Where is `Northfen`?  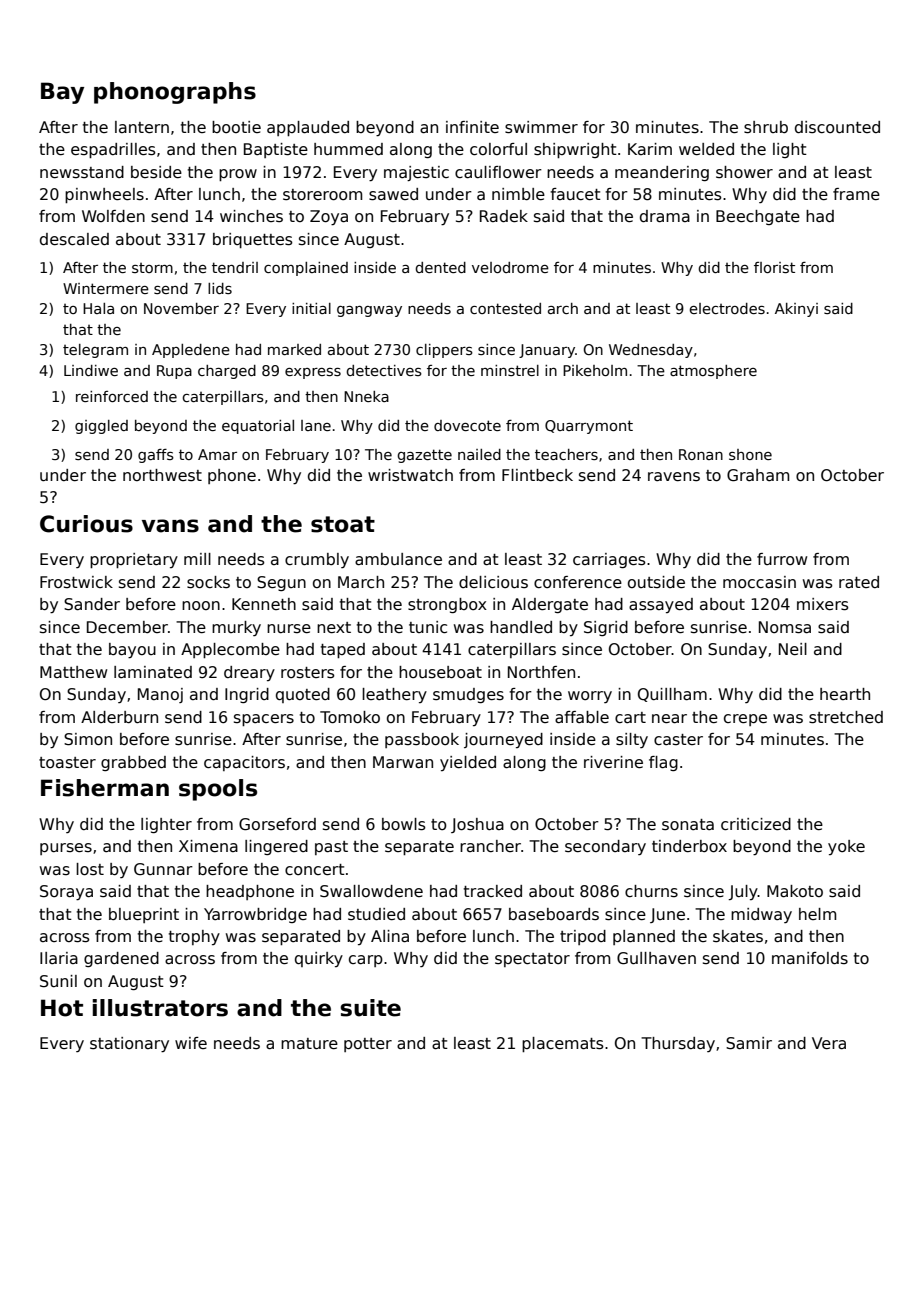 Northfen is located at coordinates (541, 672).
